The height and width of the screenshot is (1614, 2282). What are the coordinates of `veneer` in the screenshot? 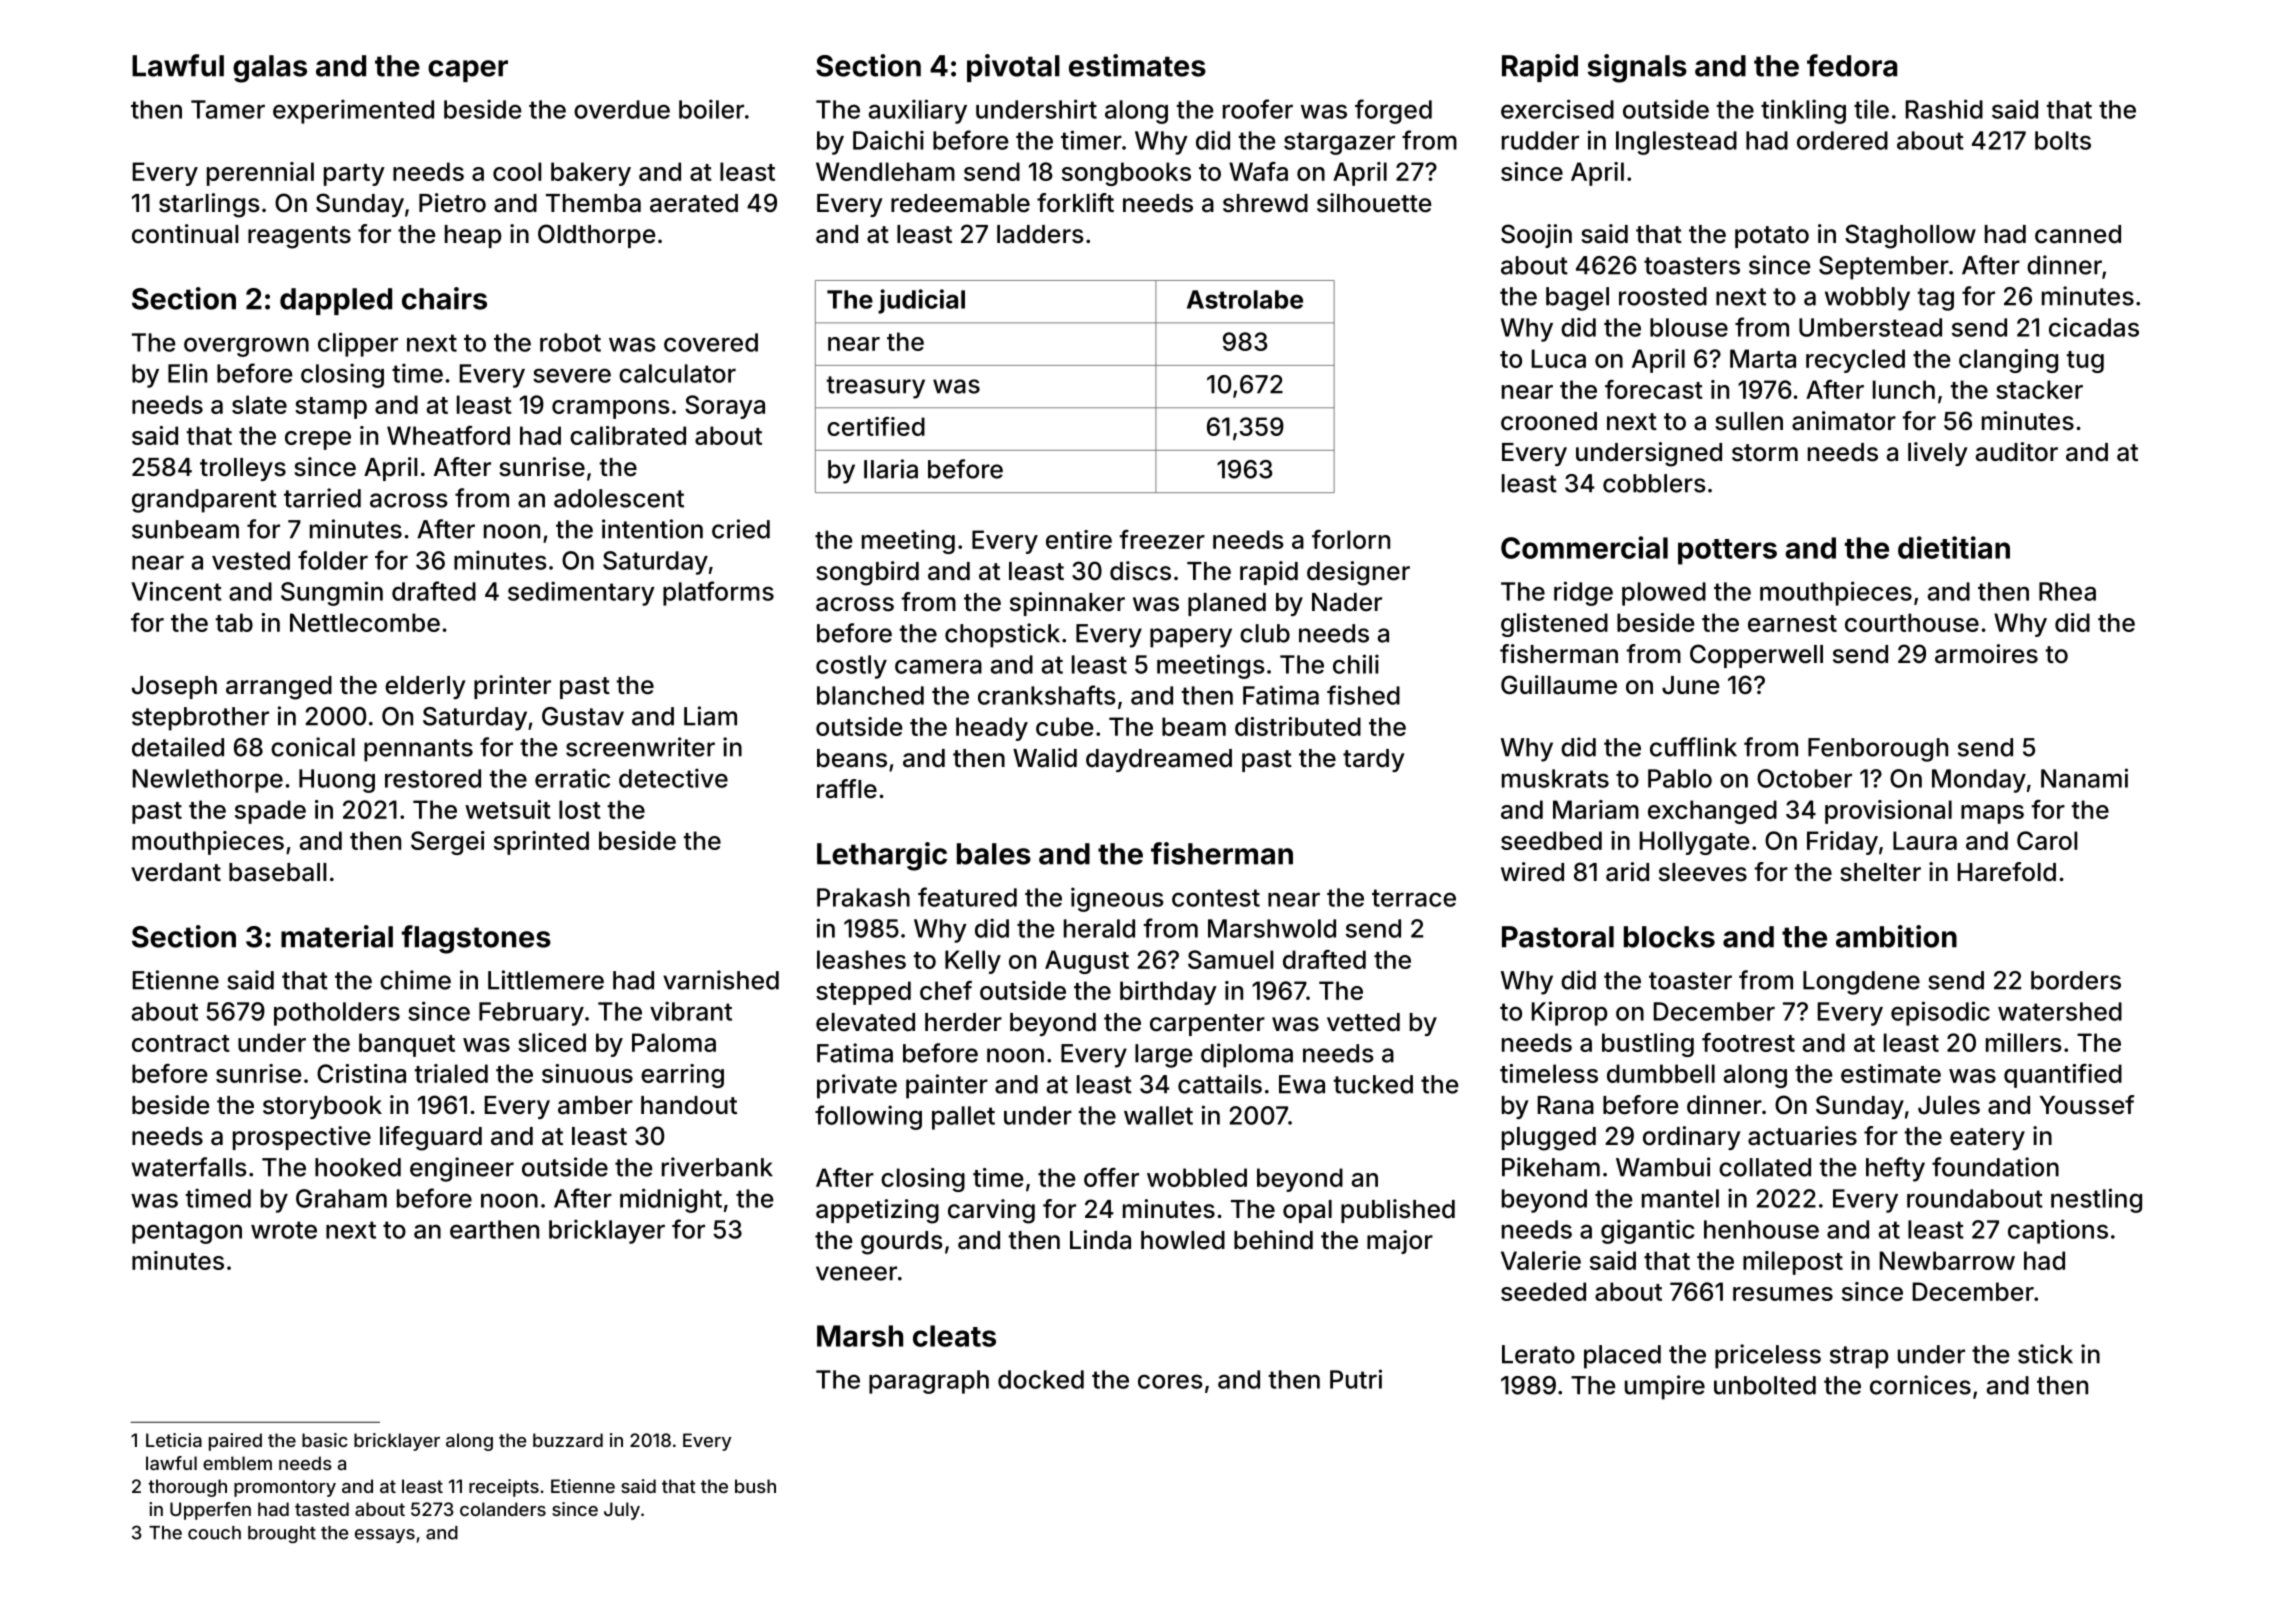 It's located at (856, 1273).
